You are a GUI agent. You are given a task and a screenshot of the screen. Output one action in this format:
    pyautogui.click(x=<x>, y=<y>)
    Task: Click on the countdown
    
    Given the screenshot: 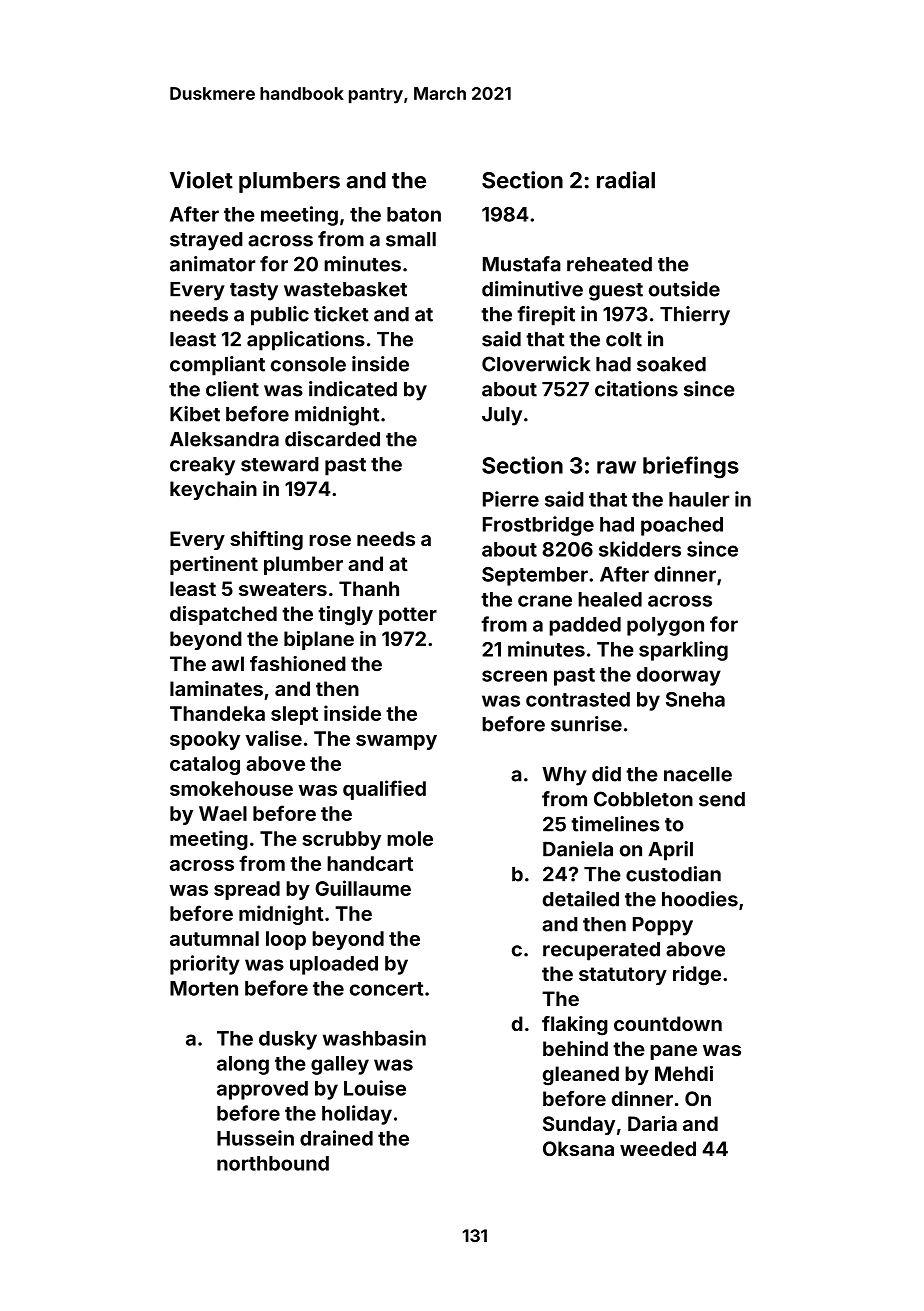 What is the action you would take?
    pyautogui.click(x=668, y=1023)
